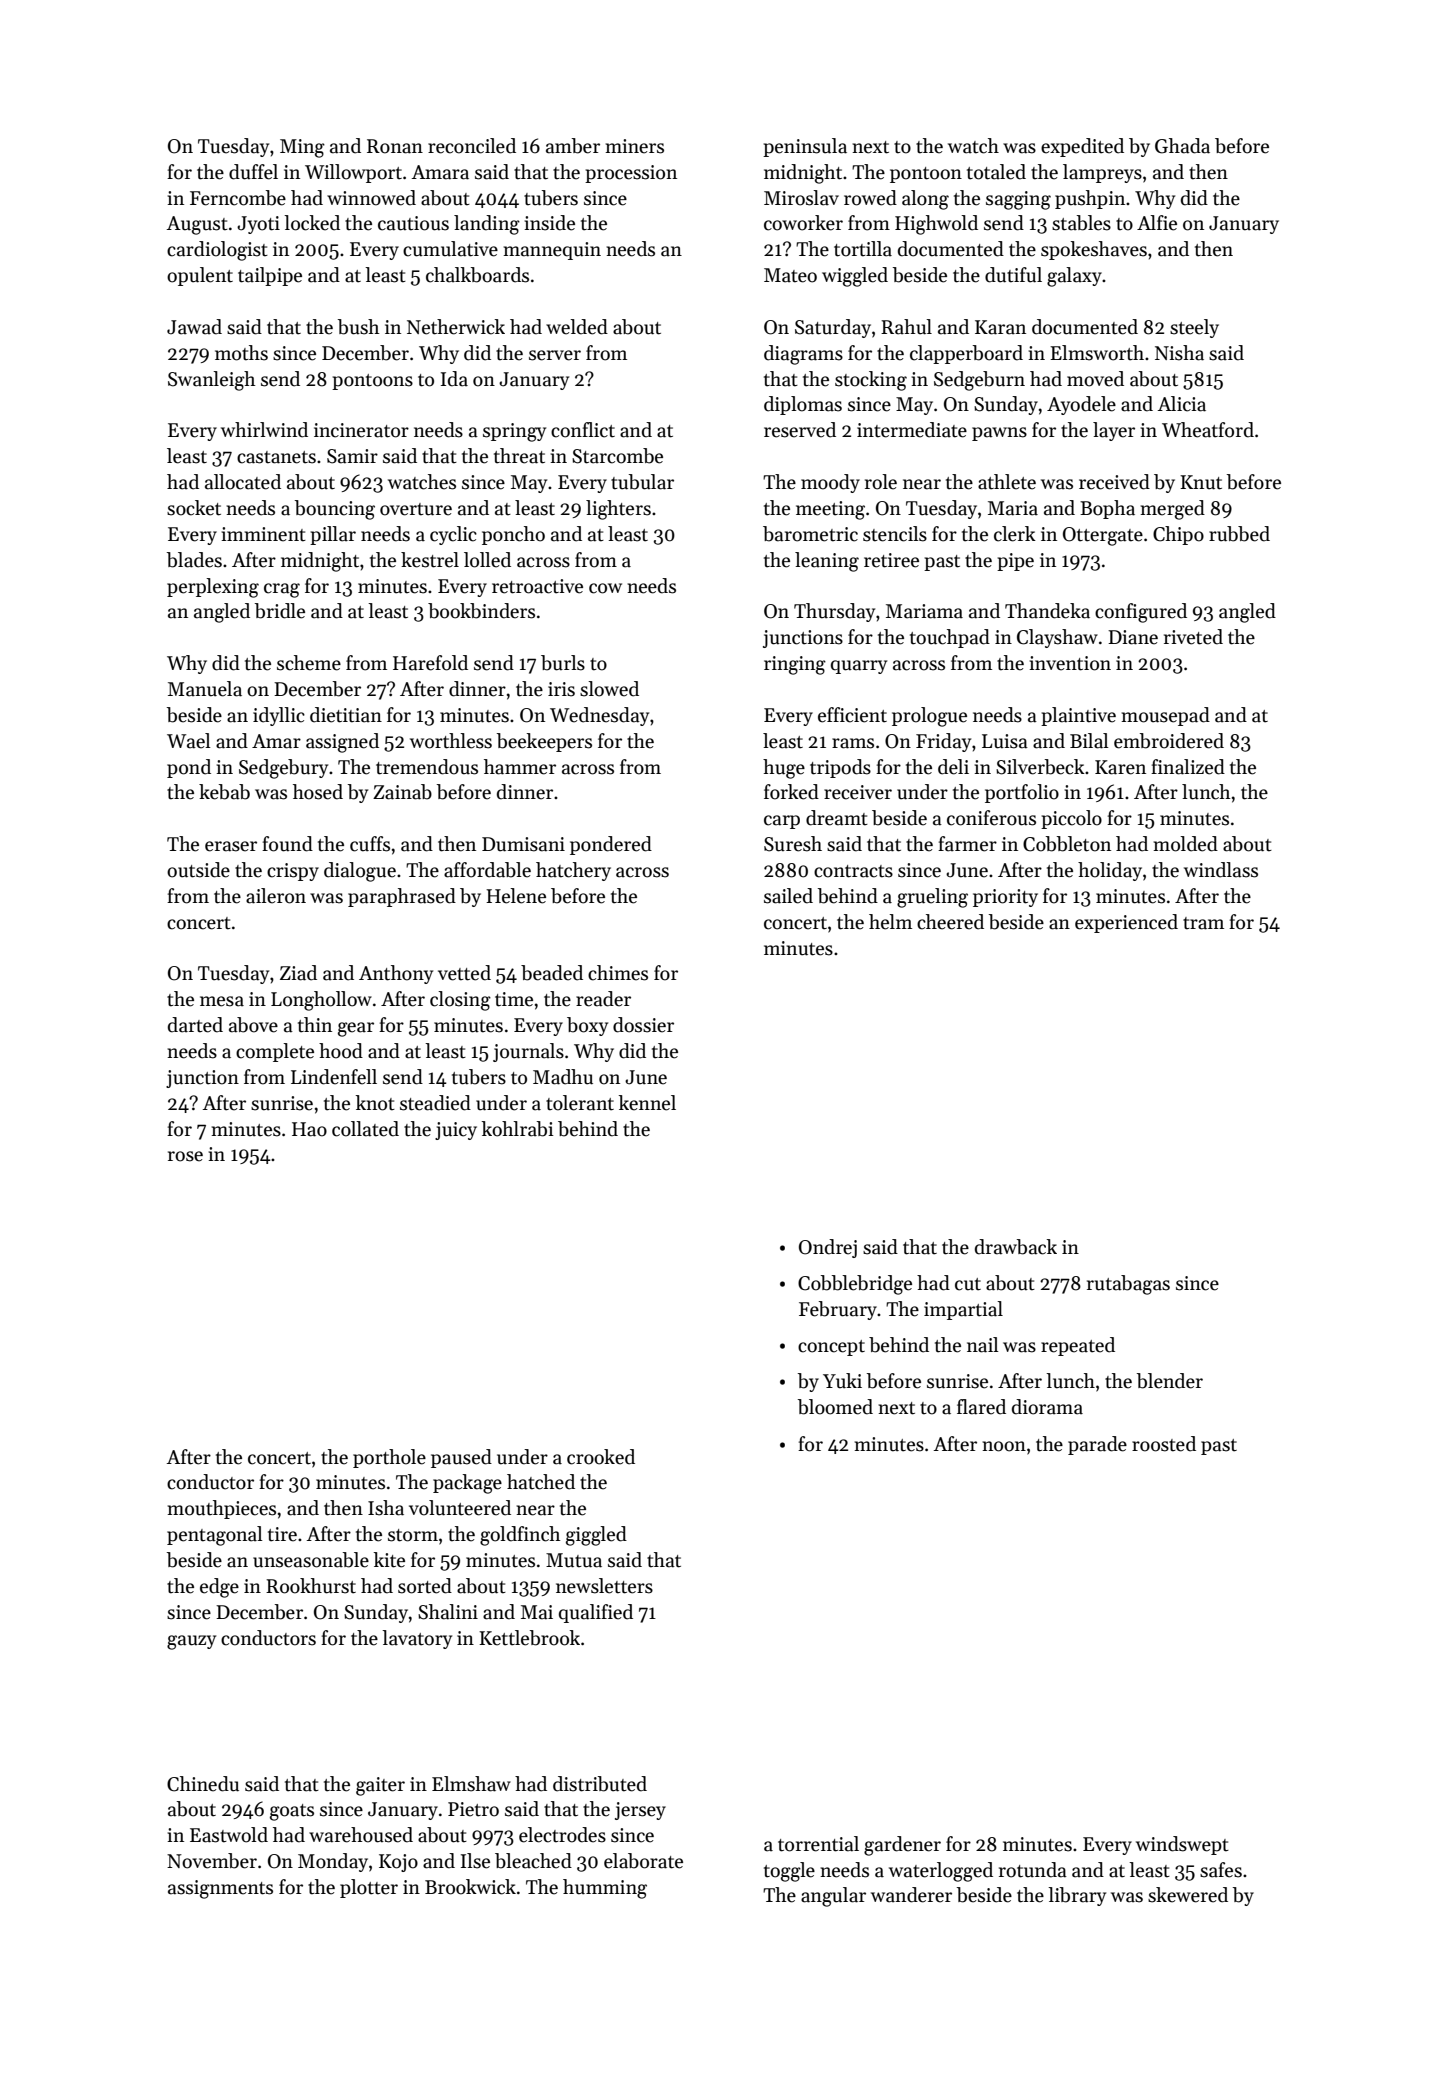  Describe the element at coordinates (618, 510) in the image. I see `lighters` at that location.
